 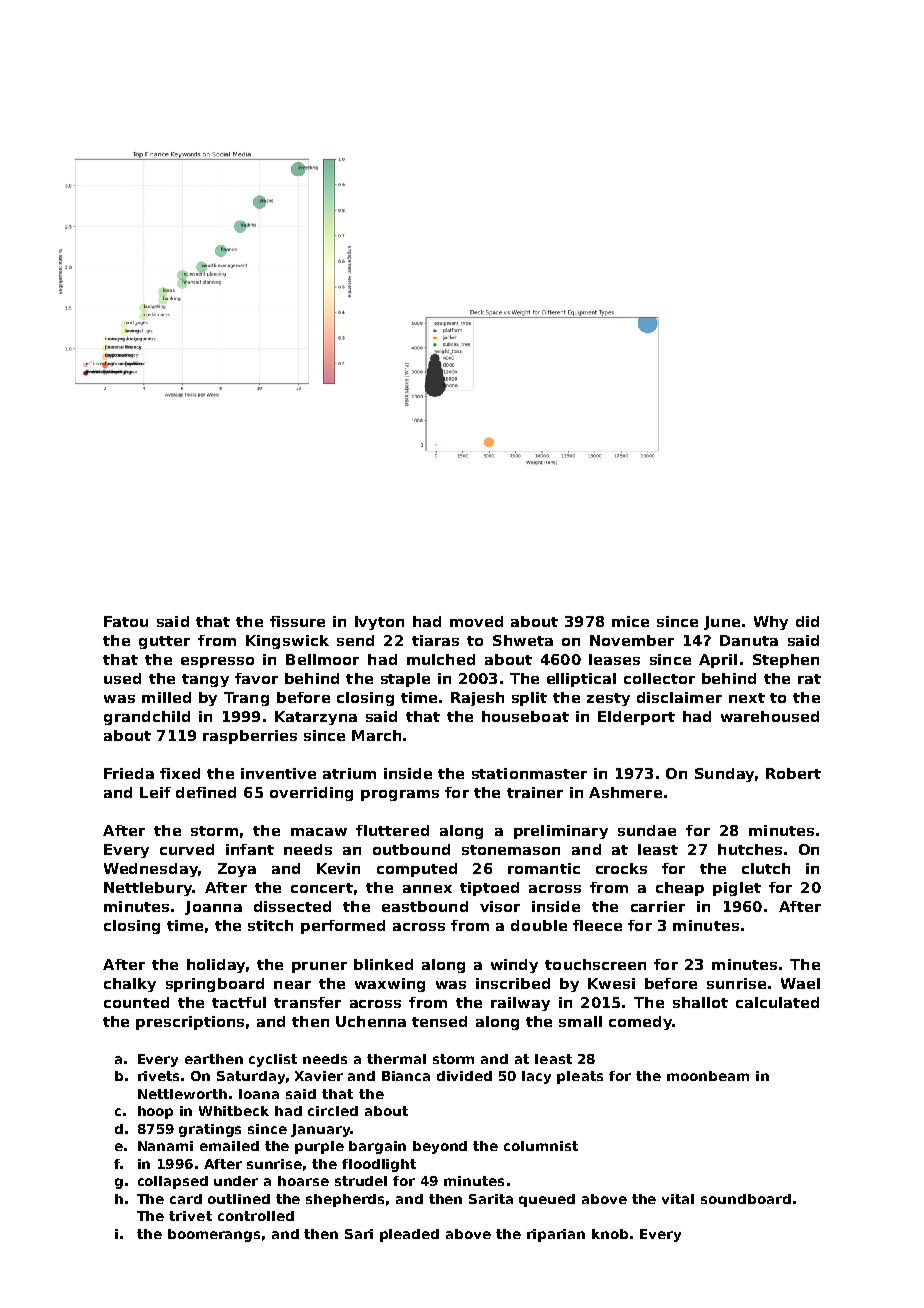 What do you see at coordinates (136, 1002) in the screenshot?
I see `counted` at bounding box center [136, 1002].
